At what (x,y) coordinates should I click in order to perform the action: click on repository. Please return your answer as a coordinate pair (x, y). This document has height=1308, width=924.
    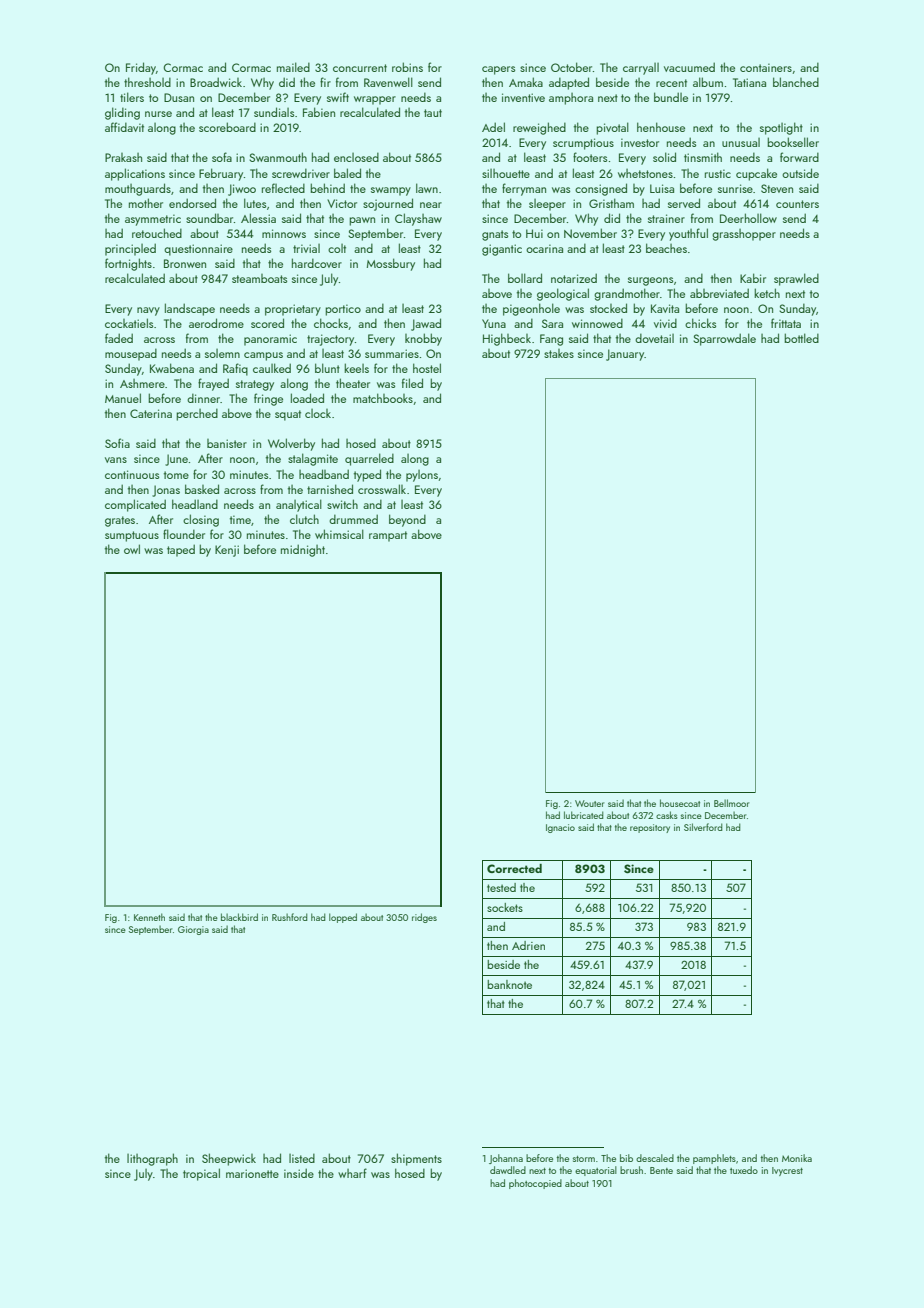
    Looking at the image, I should click on (650, 828).
